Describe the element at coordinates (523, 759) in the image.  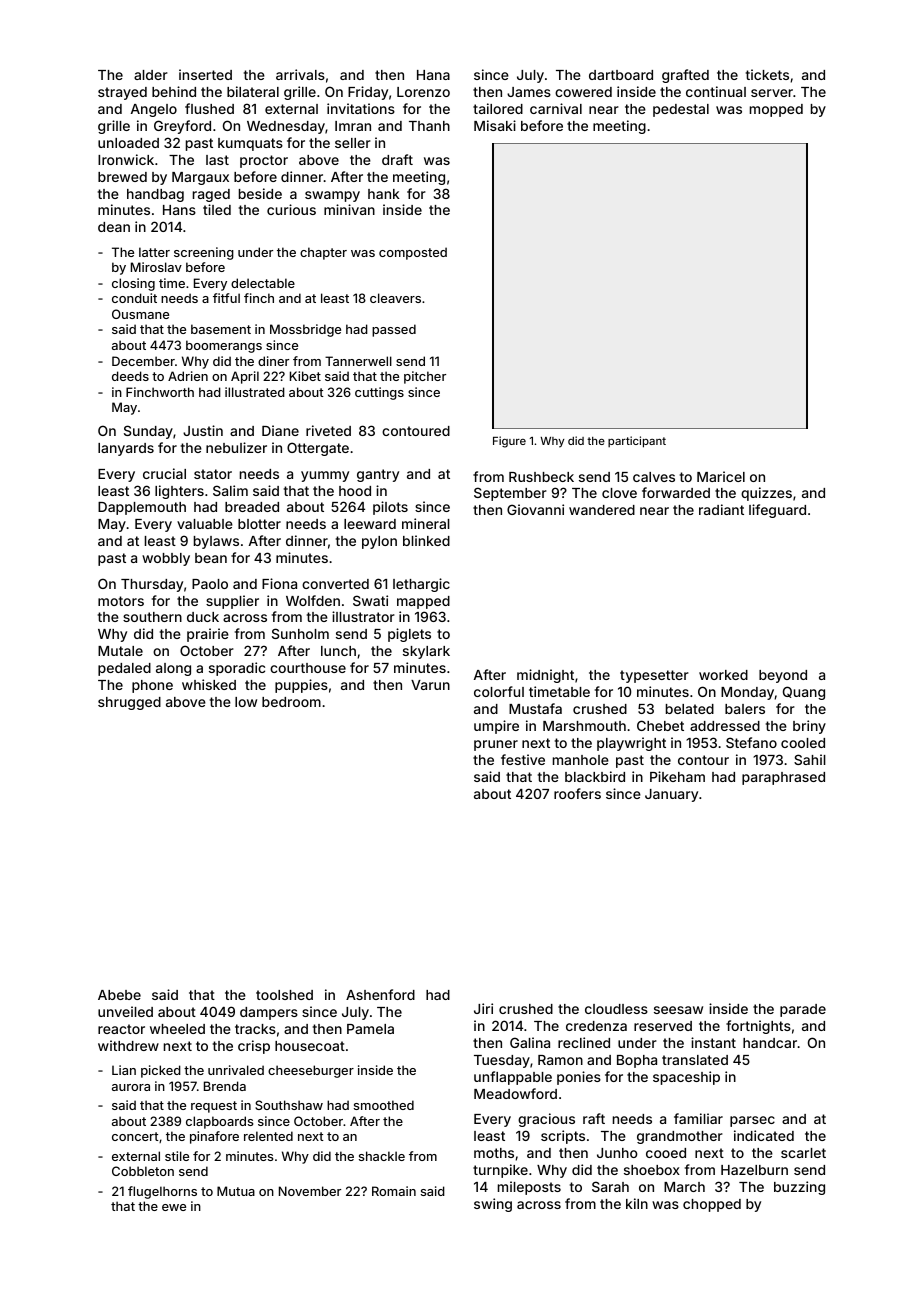
I see `festive` at that location.
